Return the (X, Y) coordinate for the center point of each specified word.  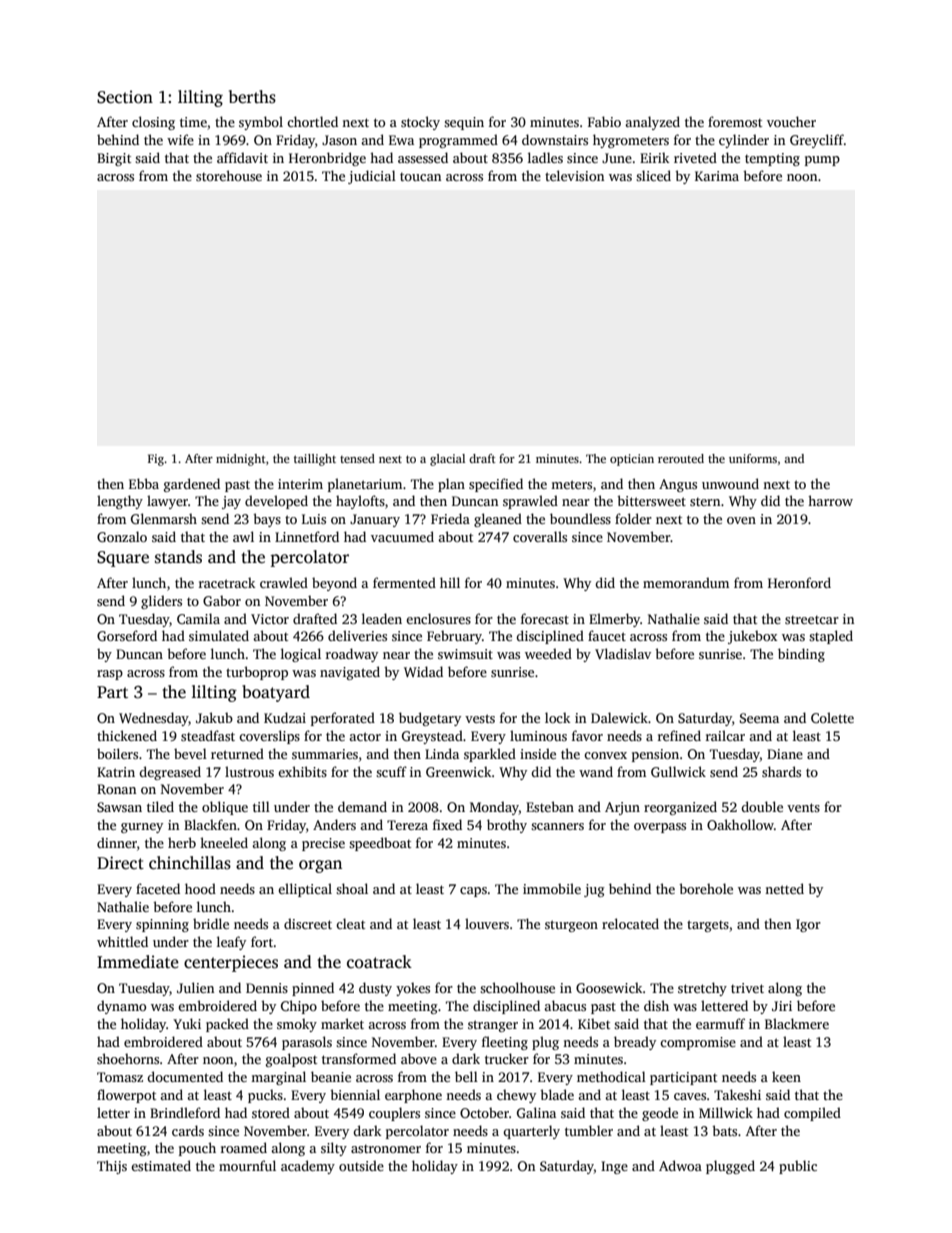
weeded (548, 653)
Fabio (604, 121)
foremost (735, 121)
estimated (161, 1165)
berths (252, 97)
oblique (225, 808)
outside (361, 1165)
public (798, 1167)
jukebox (752, 637)
